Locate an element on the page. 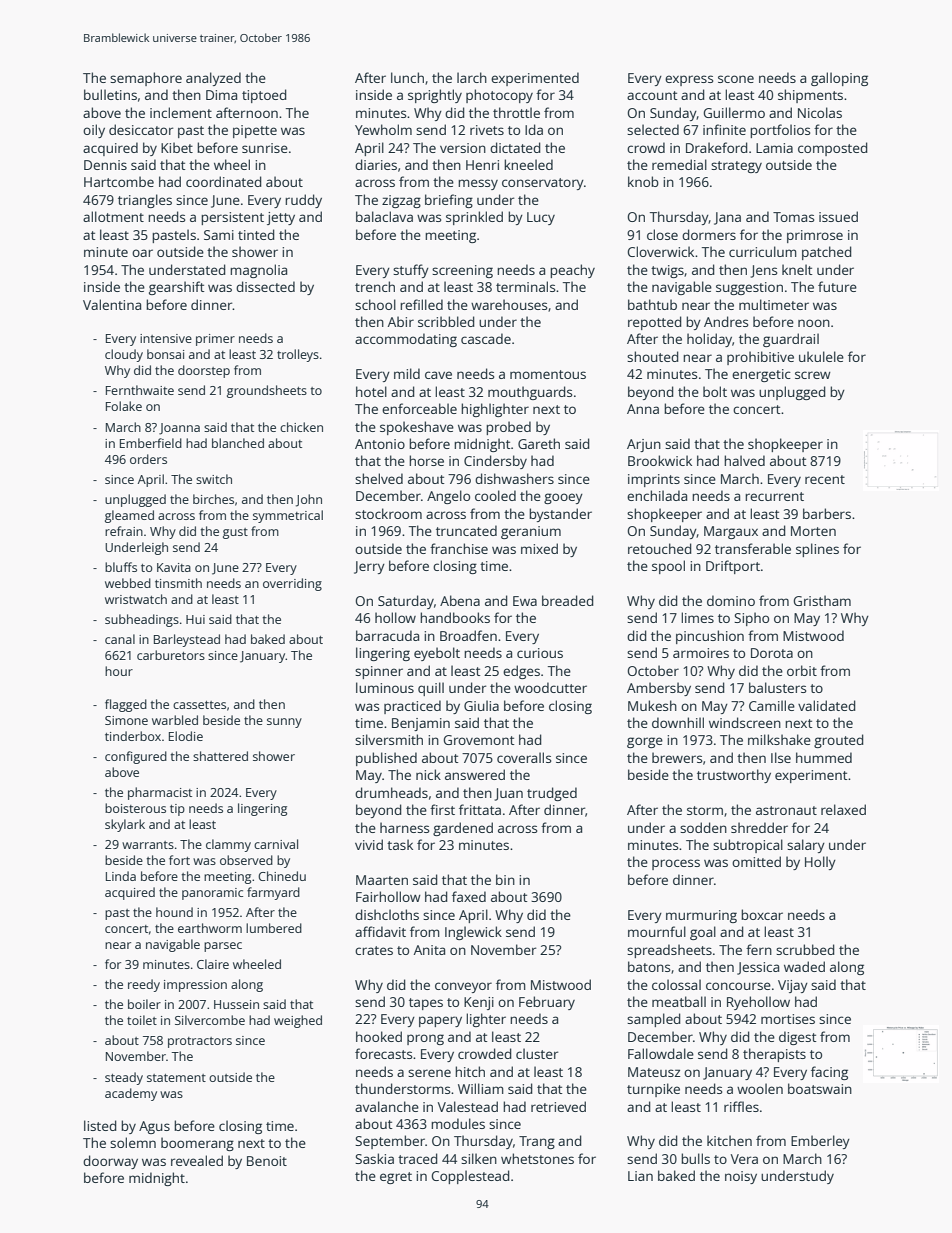 The height and width of the page is (1233, 952). weighed is located at coordinates (298, 1021).
